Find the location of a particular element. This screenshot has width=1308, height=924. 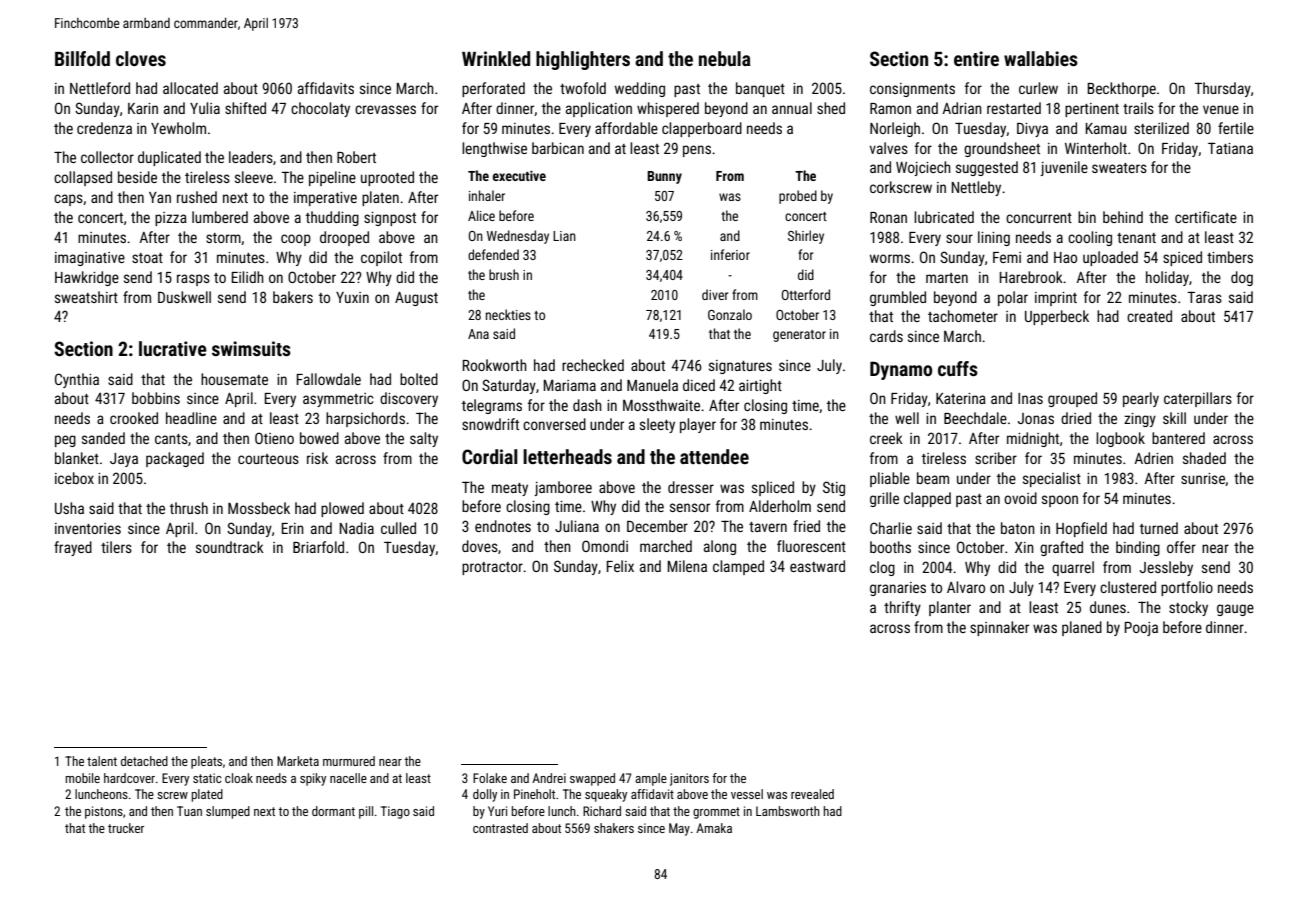

airtight is located at coordinates (760, 386).
